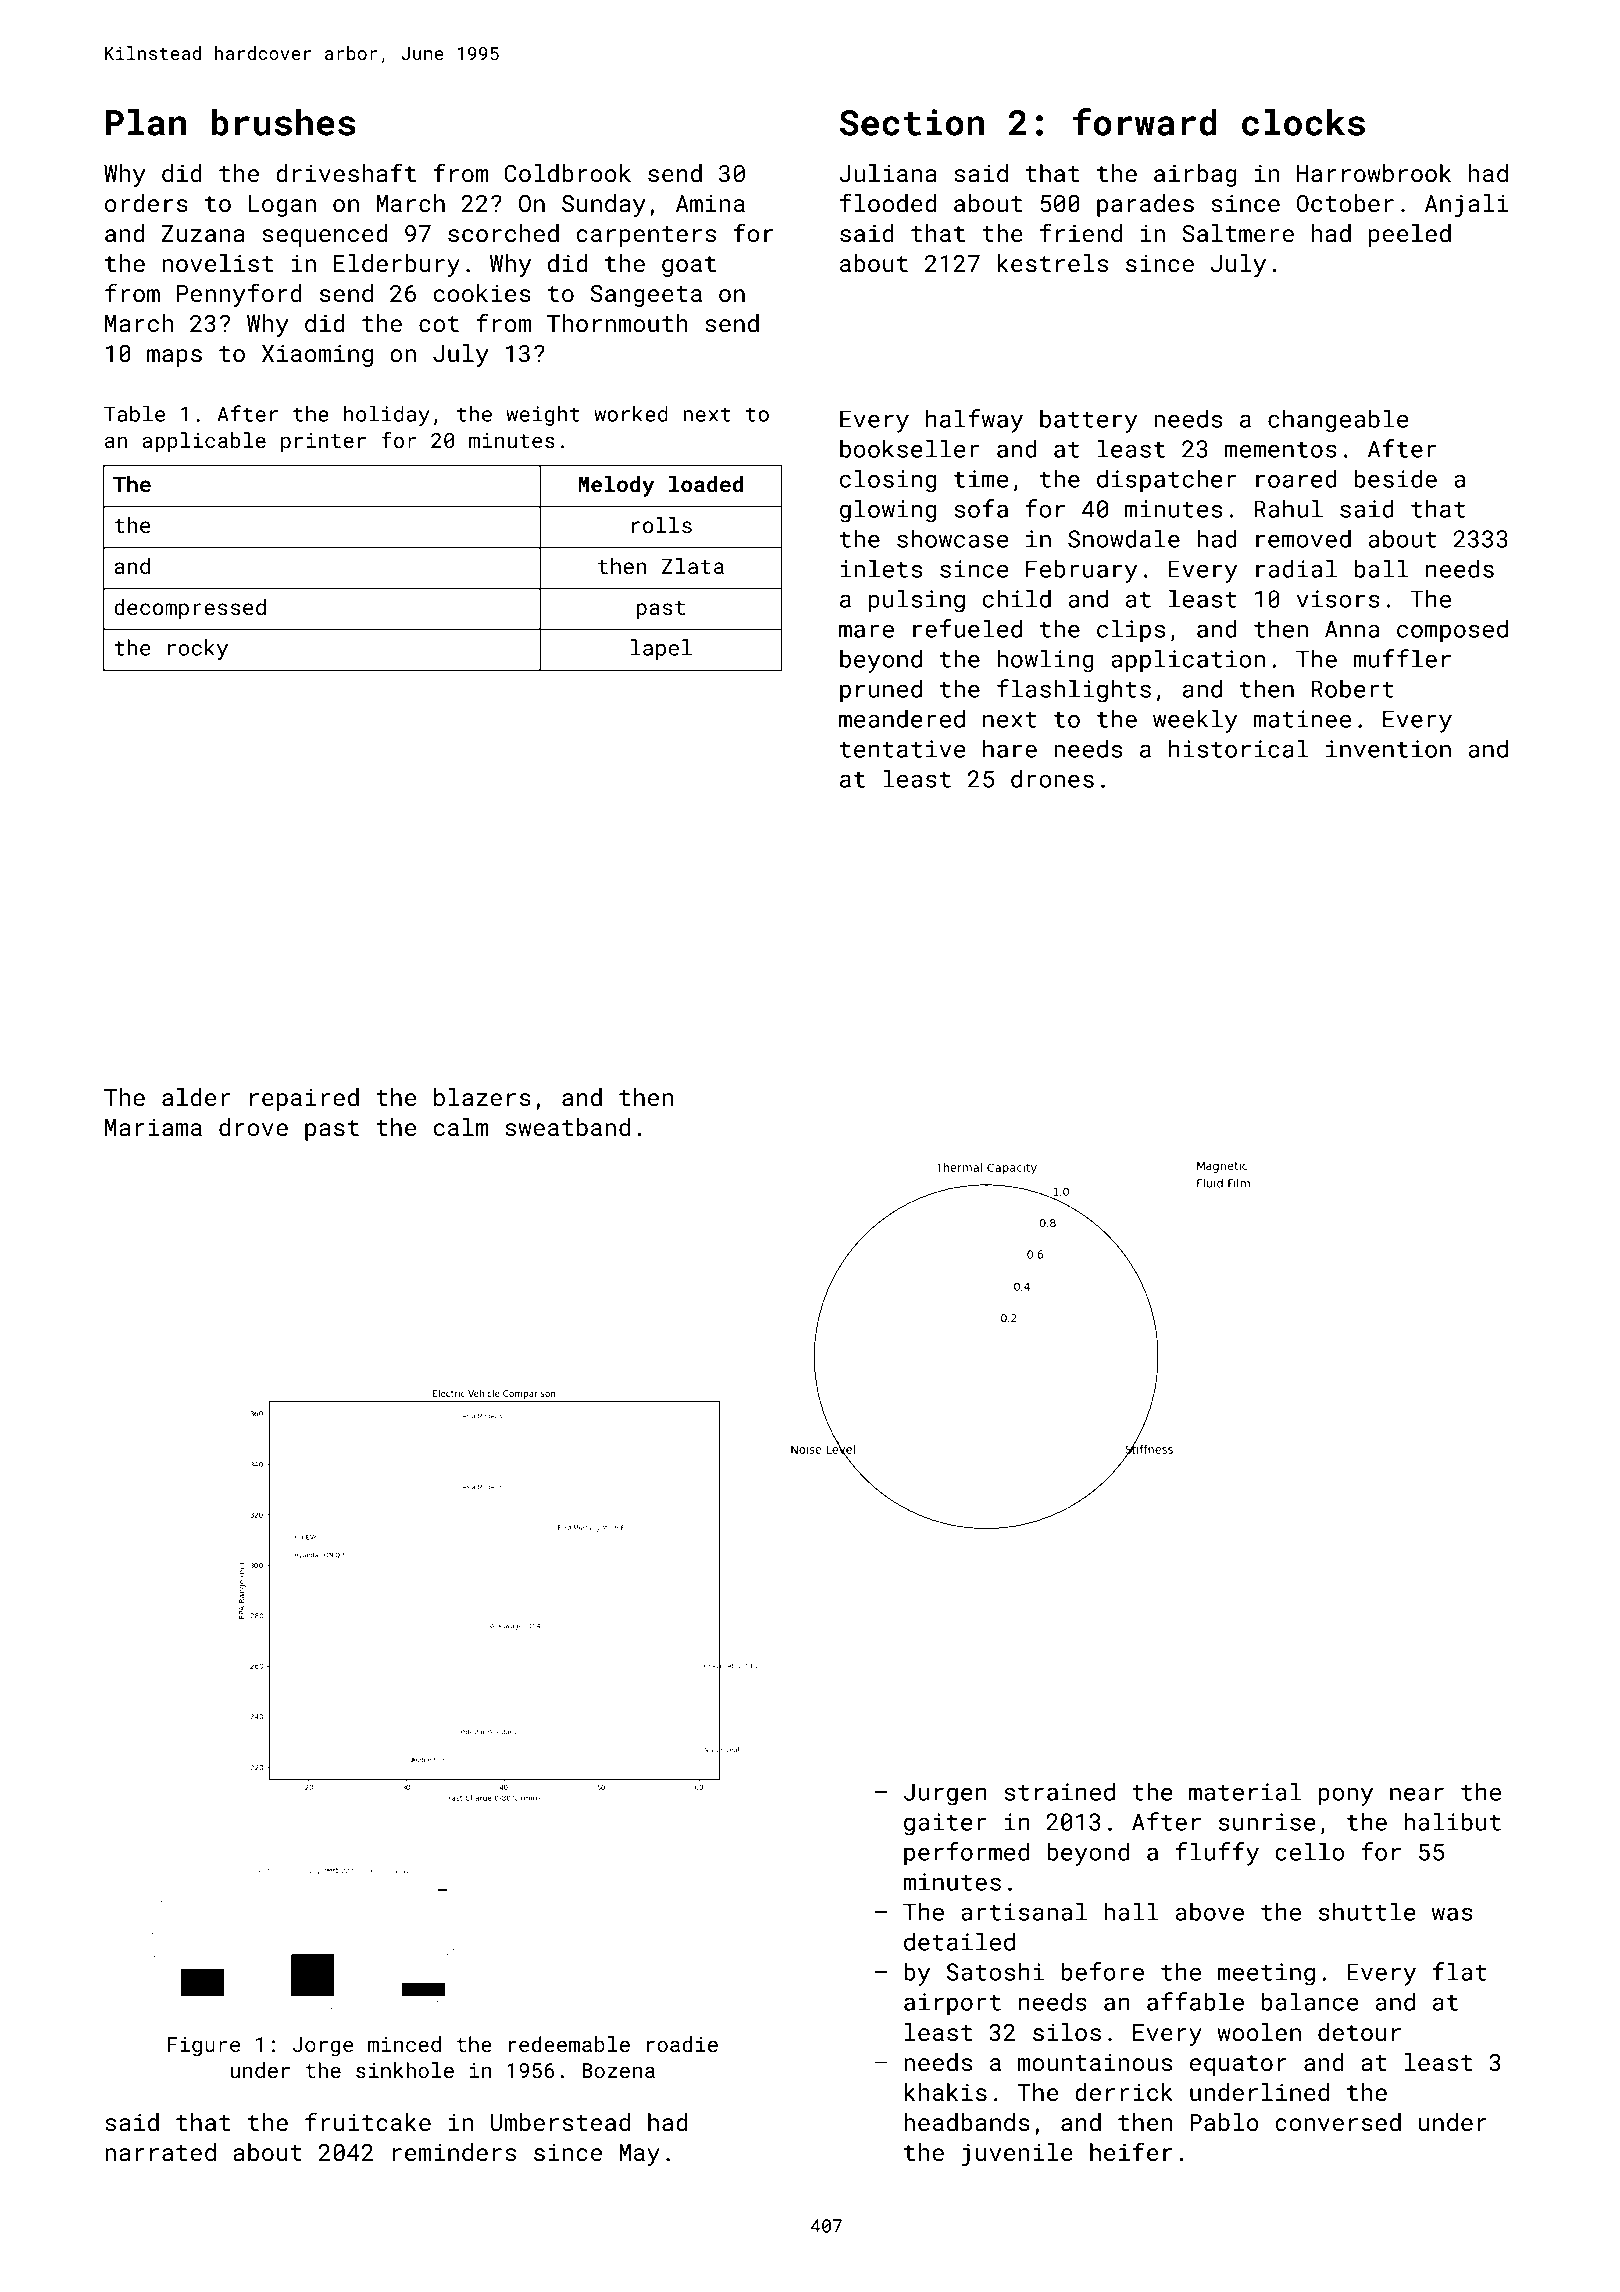  What do you see at coordinates (153, 1127) in the screenshot?
I see `Mariama` at bounding box center [153, 1127].
